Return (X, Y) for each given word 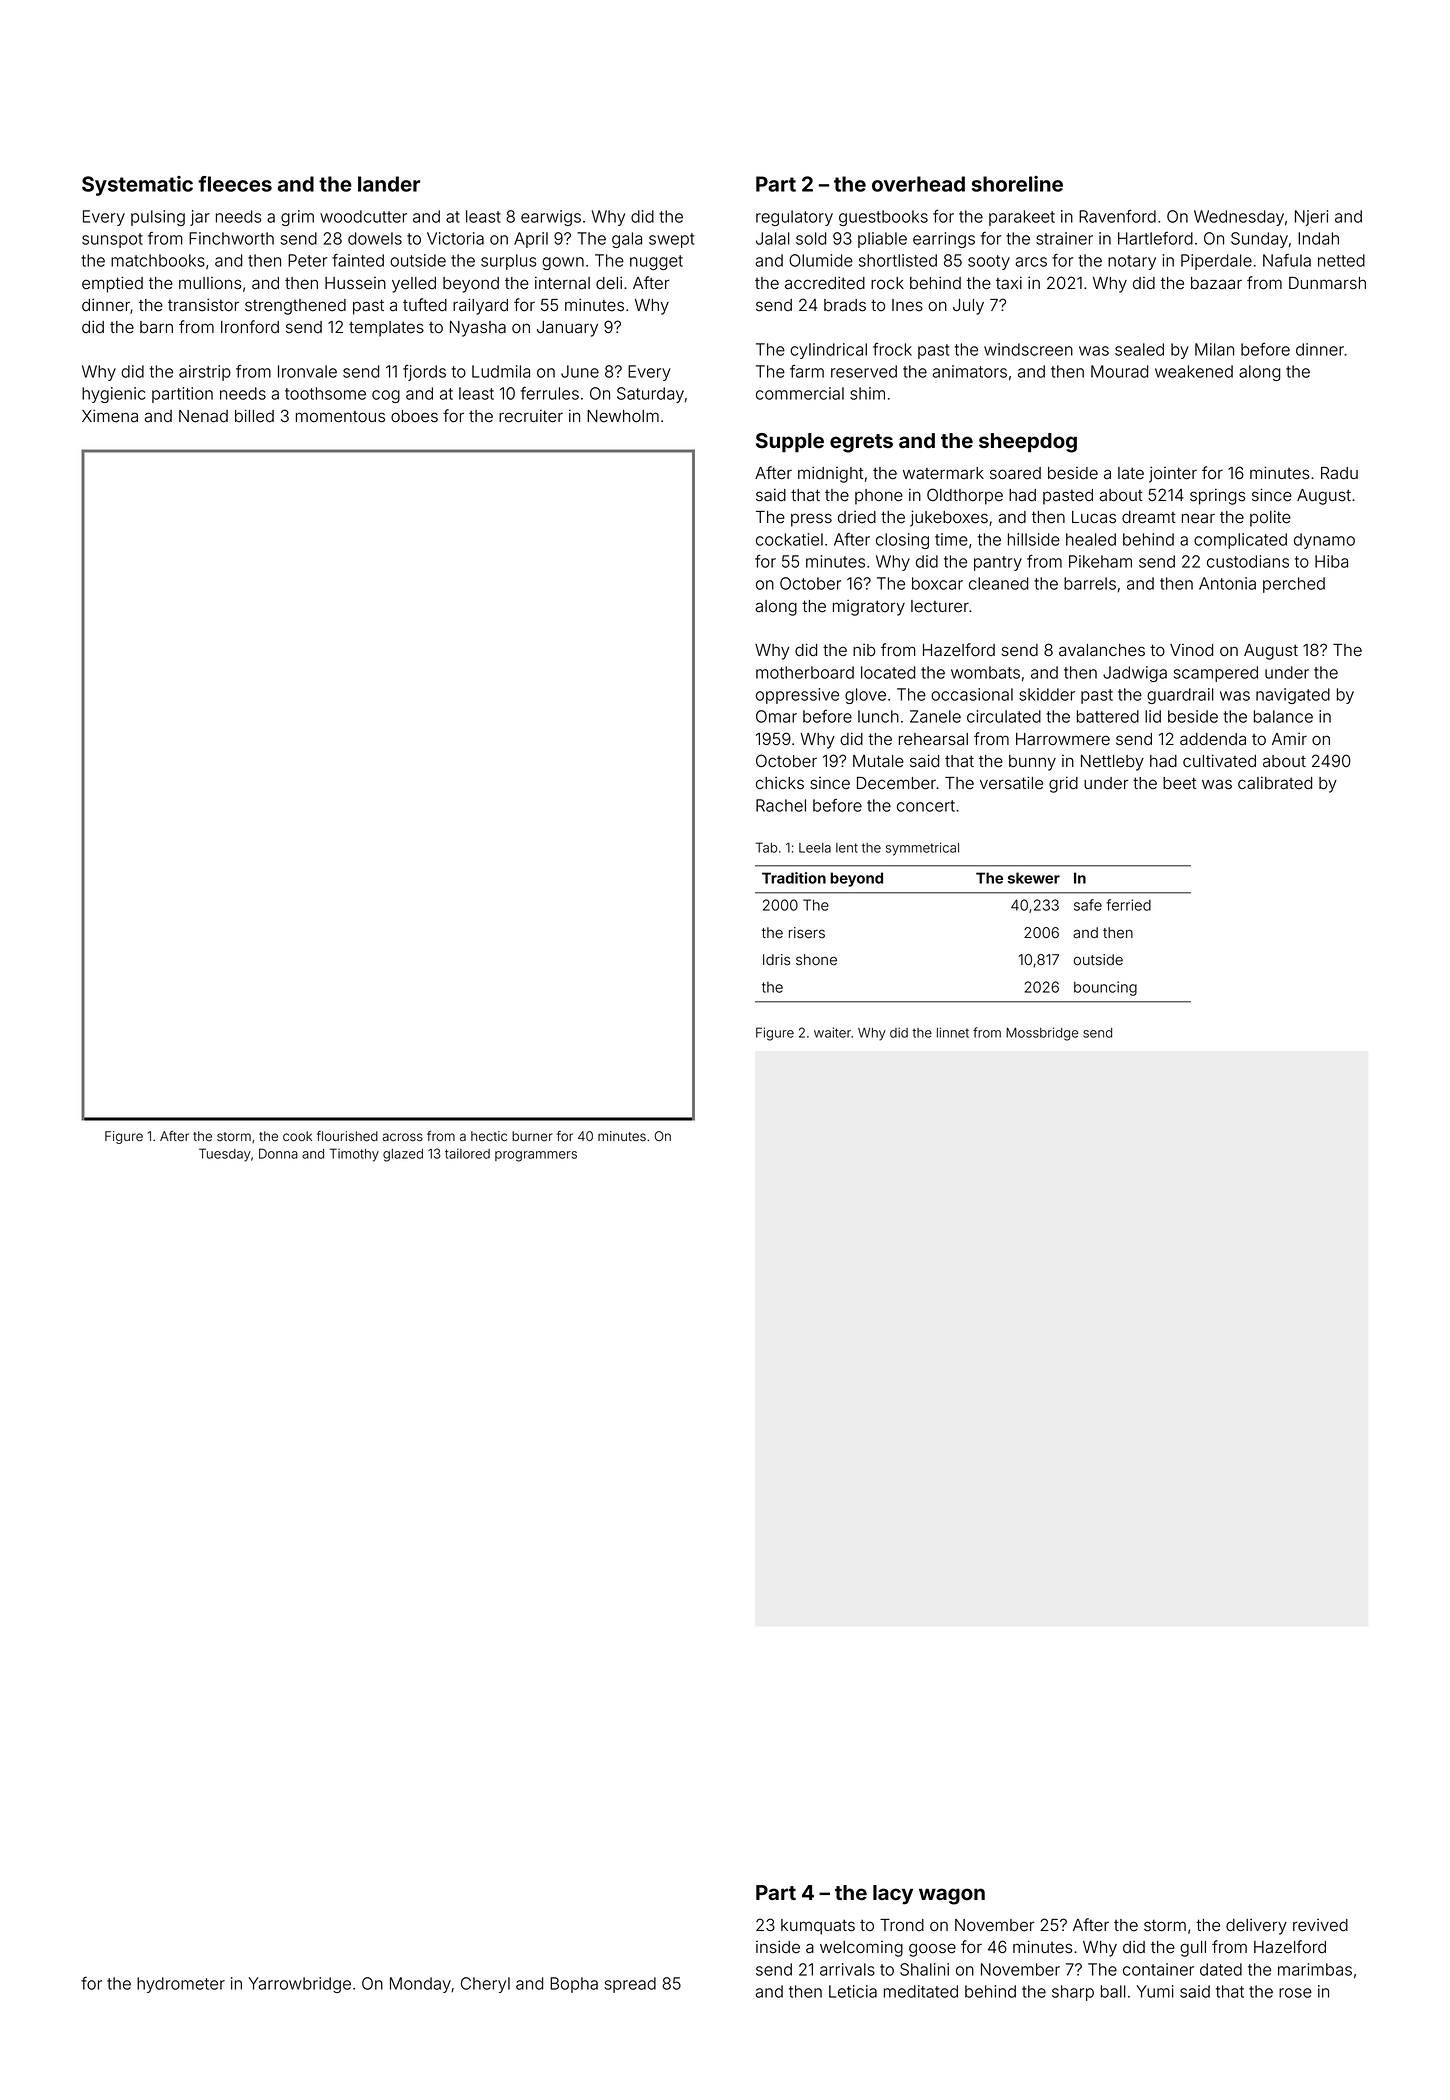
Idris (776, 960)
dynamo (1324, 541)
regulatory (794, 218)
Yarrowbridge (300, 1985)
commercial (800, 393)
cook (297, 1136)
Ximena (110, 416)
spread (630, 1985)
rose (1295, 1993)
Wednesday (1239, 218)
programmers (536, 1156)
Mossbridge (1042, 1034)
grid (1063, 784)
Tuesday (225, 1155)
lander (389, 184)
